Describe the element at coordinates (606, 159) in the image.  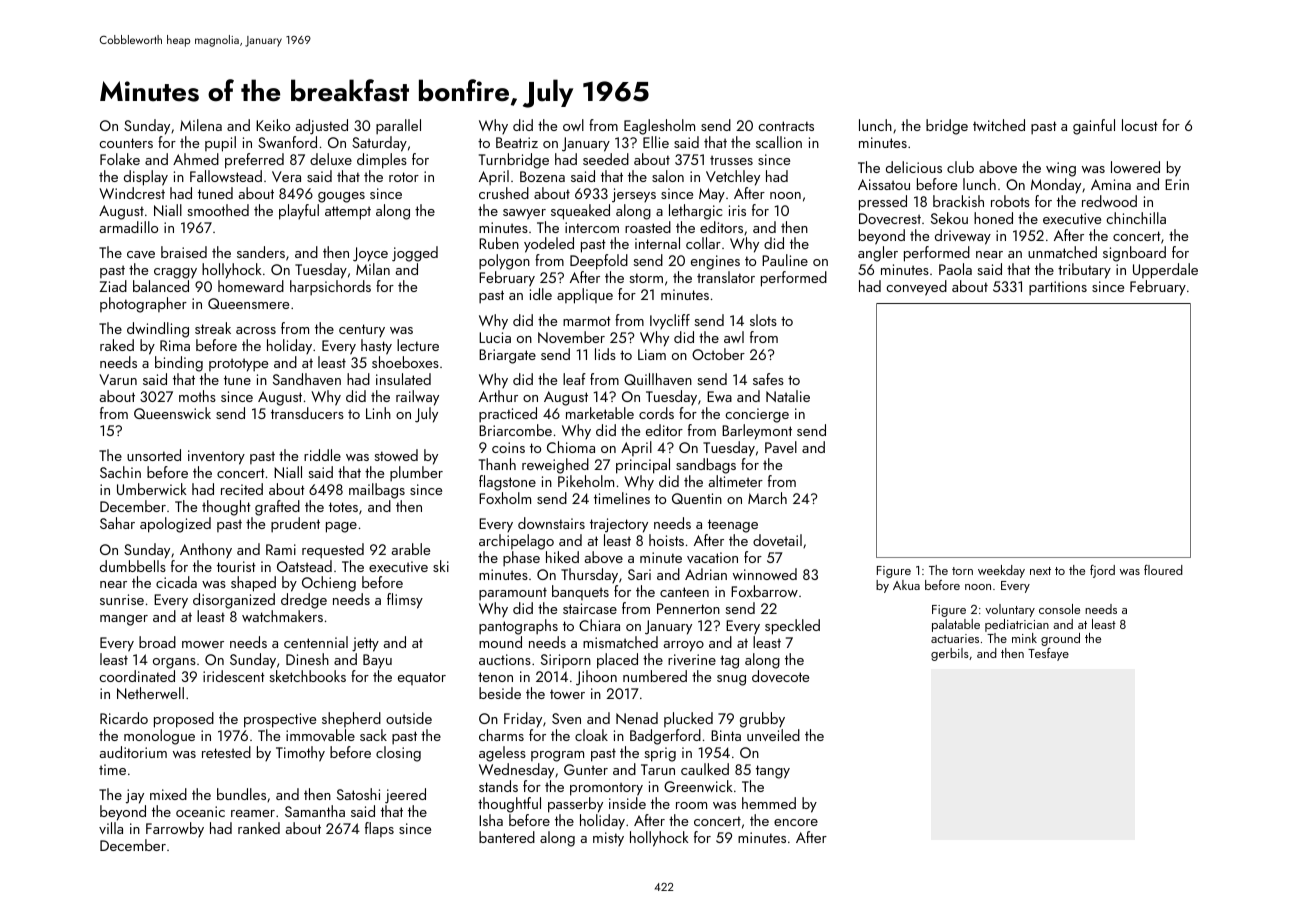
I see `seeded` at that location.
